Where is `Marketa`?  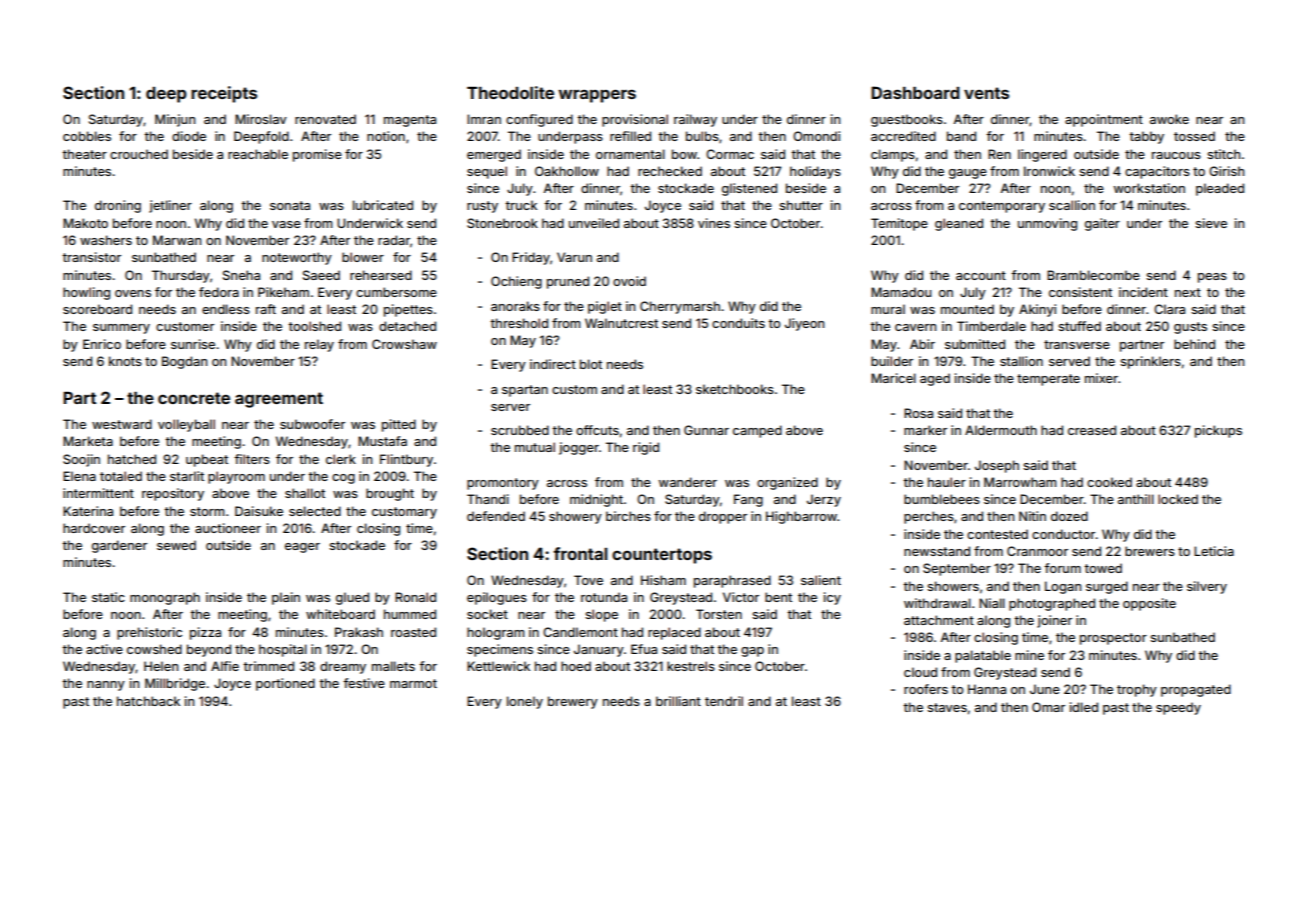
Marketa is located at coordinates (88, 441).
